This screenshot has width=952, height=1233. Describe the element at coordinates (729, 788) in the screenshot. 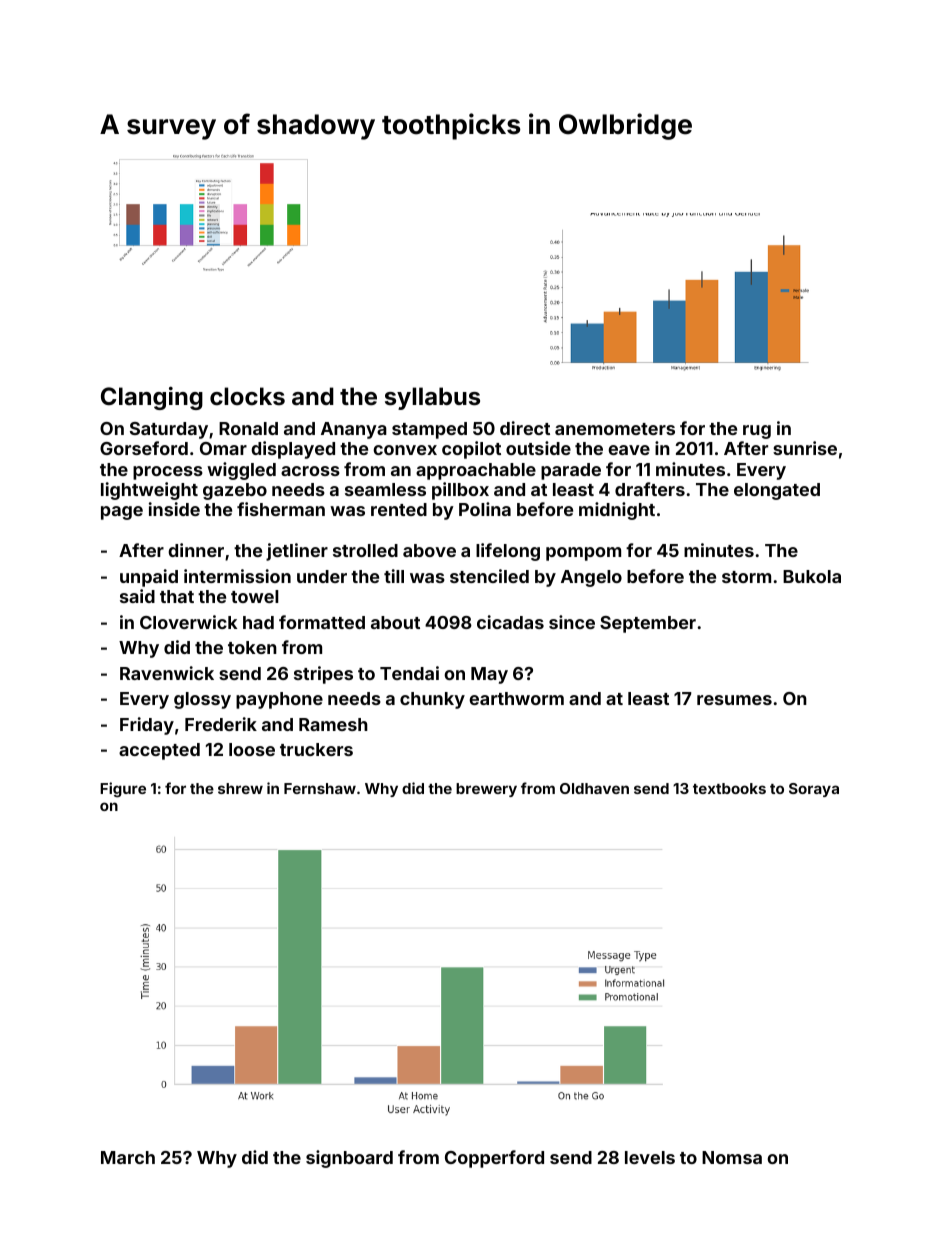

I see `textbooks` at that location.
